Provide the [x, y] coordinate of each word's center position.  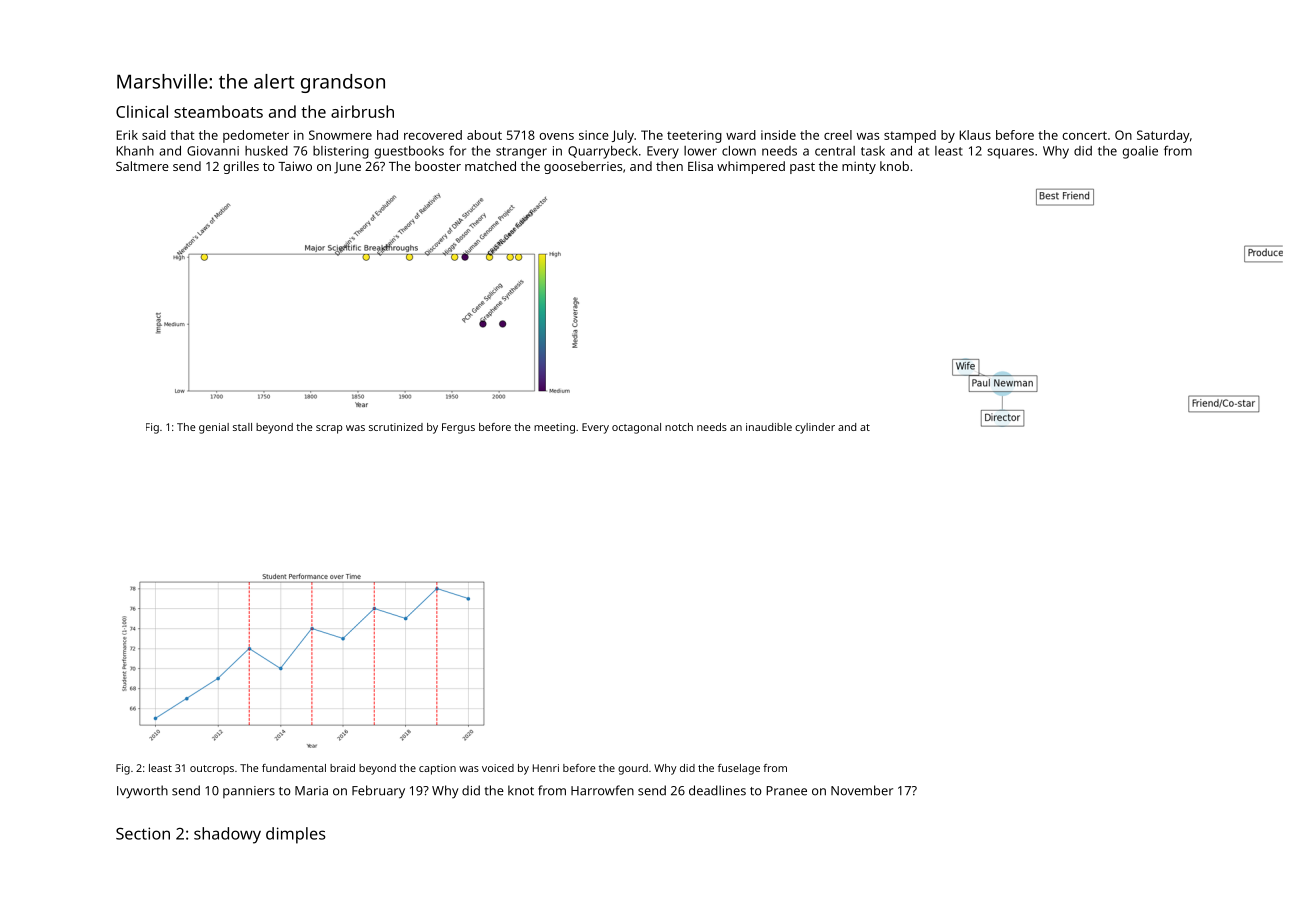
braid [342, 768]
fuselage [739, 769]
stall [242, 427]
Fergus [458, 428]
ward [741, 135]
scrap [329, 429]
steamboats [218, 111]
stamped [910, 136]
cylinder [815, 428]
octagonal [636, 428]
